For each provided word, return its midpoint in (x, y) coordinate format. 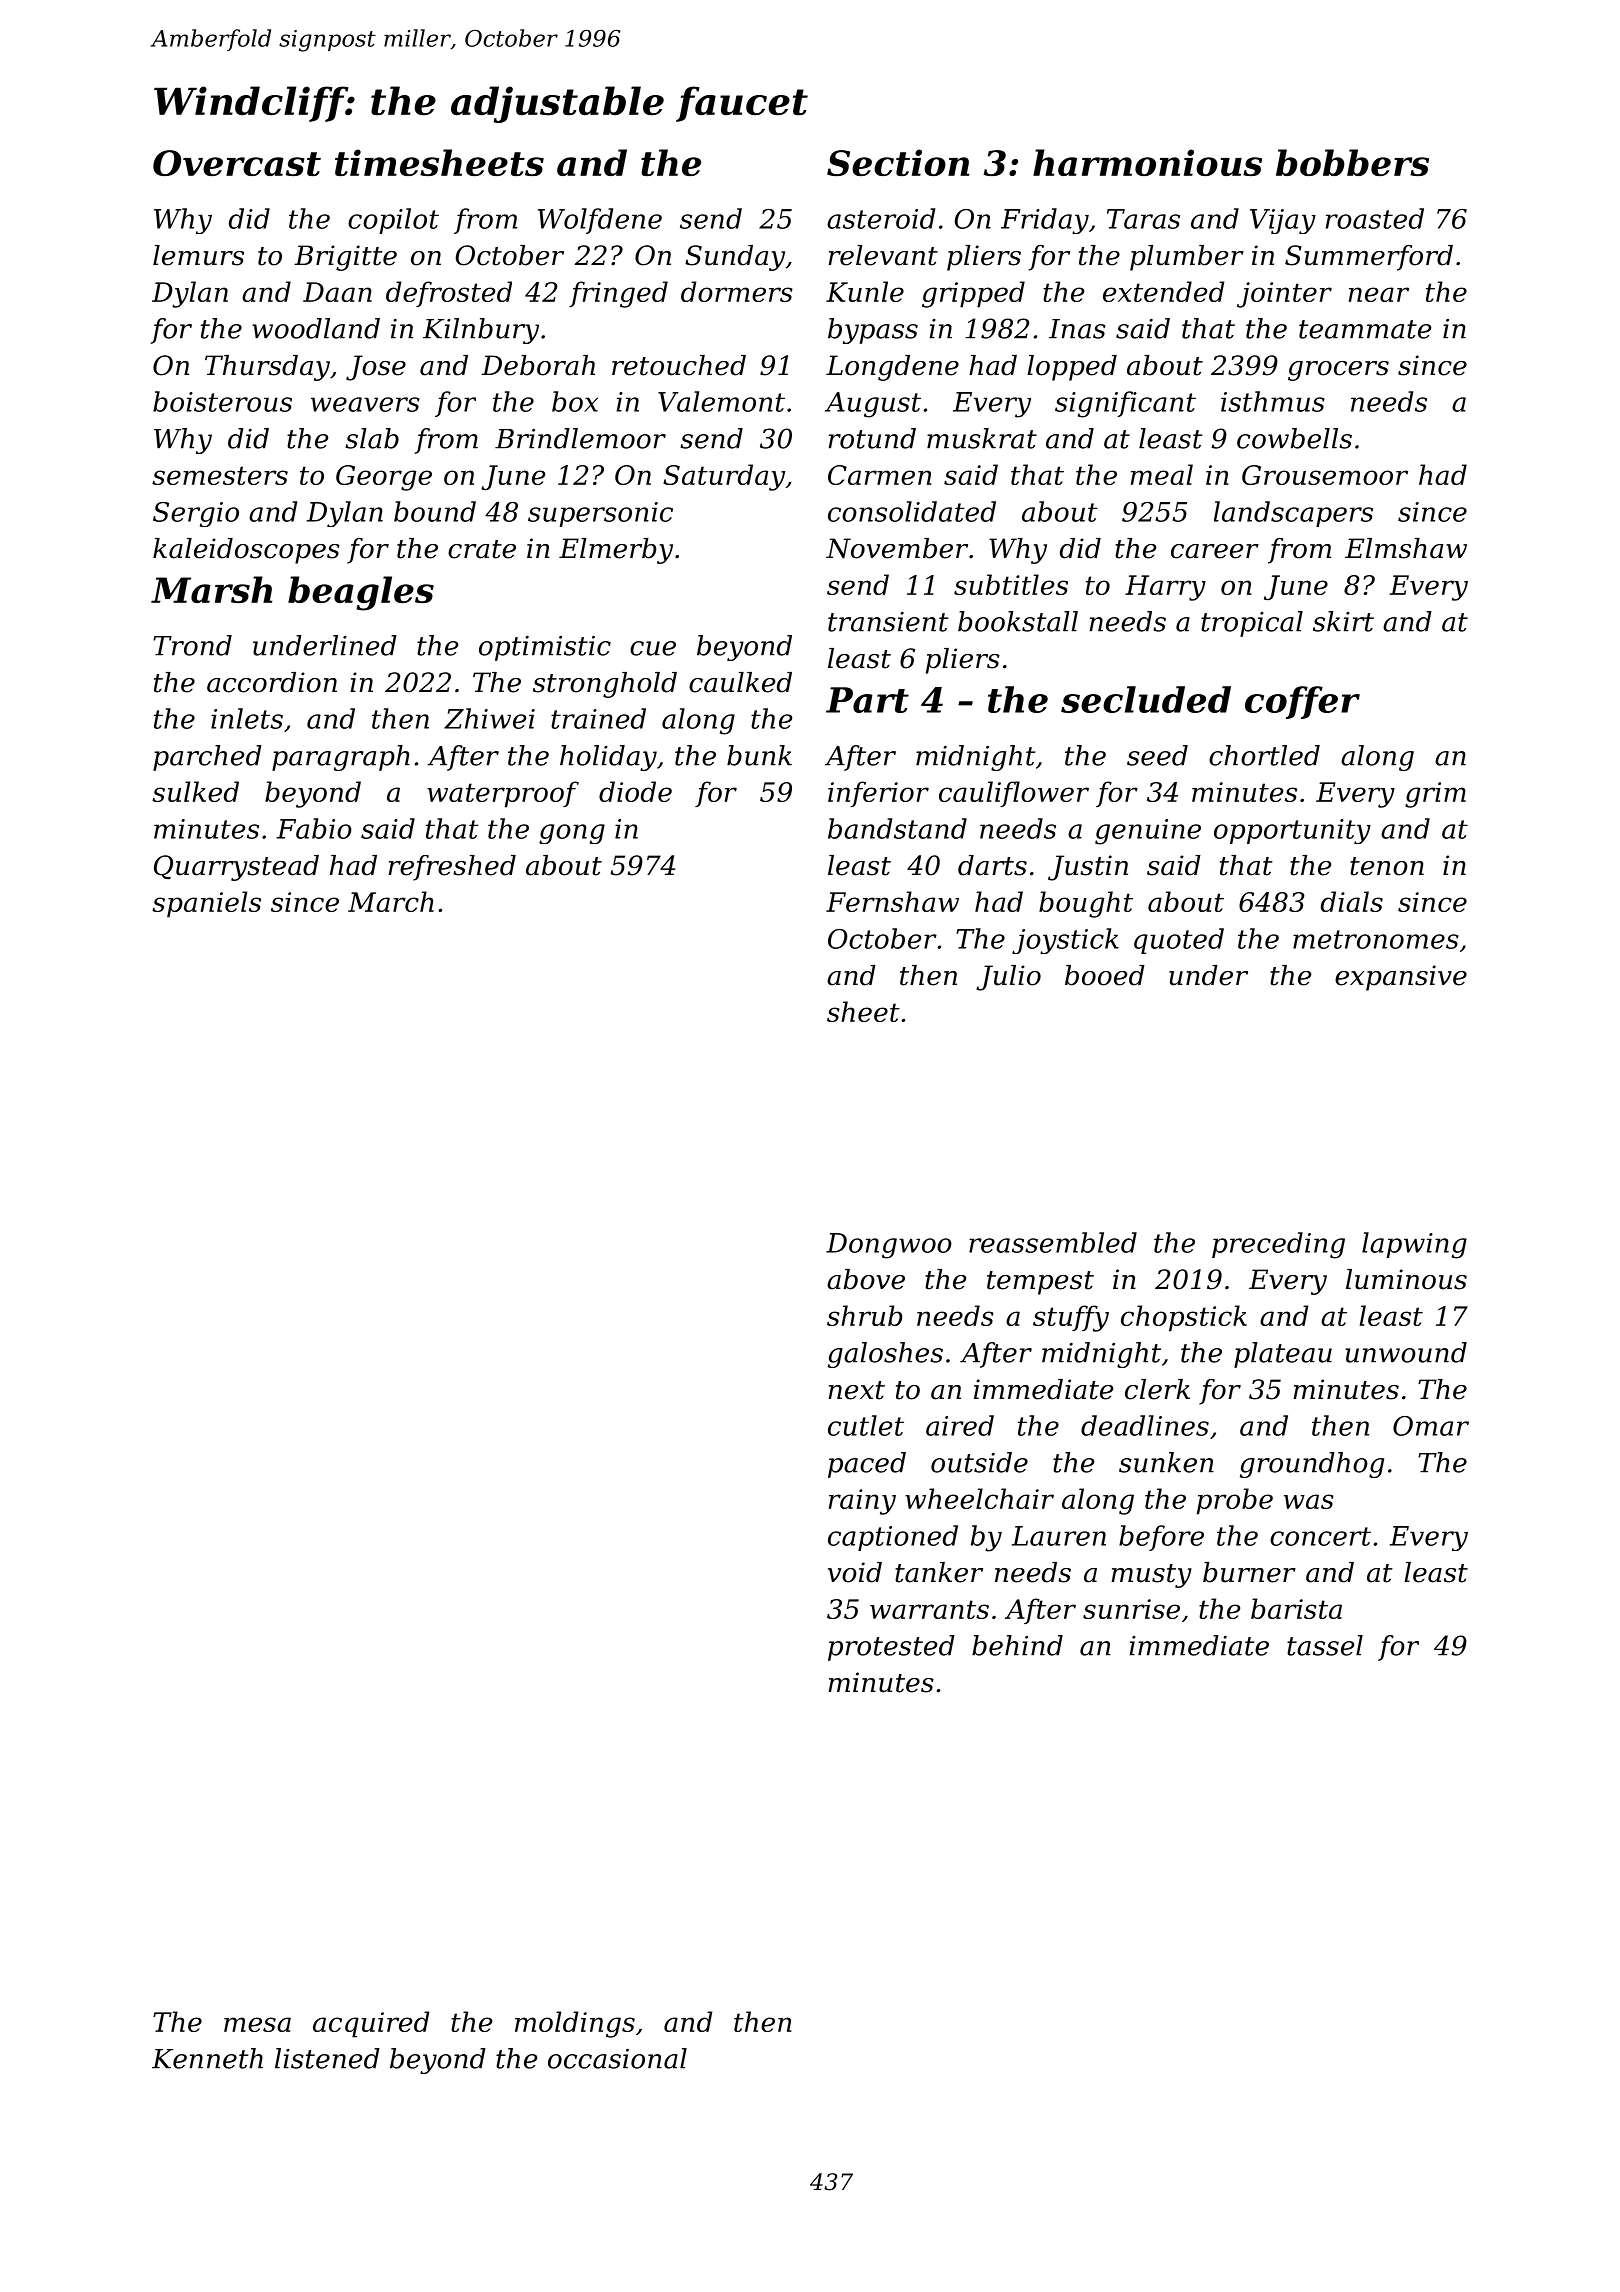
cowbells (1294, 438)
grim (1435, 795)
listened (327, 2058)
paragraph (341, 758)
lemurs (198, 255)
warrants (929, 1609)
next (856, 1390)
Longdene (892, 368)
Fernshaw (892, 901)
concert (1320, 1536)
